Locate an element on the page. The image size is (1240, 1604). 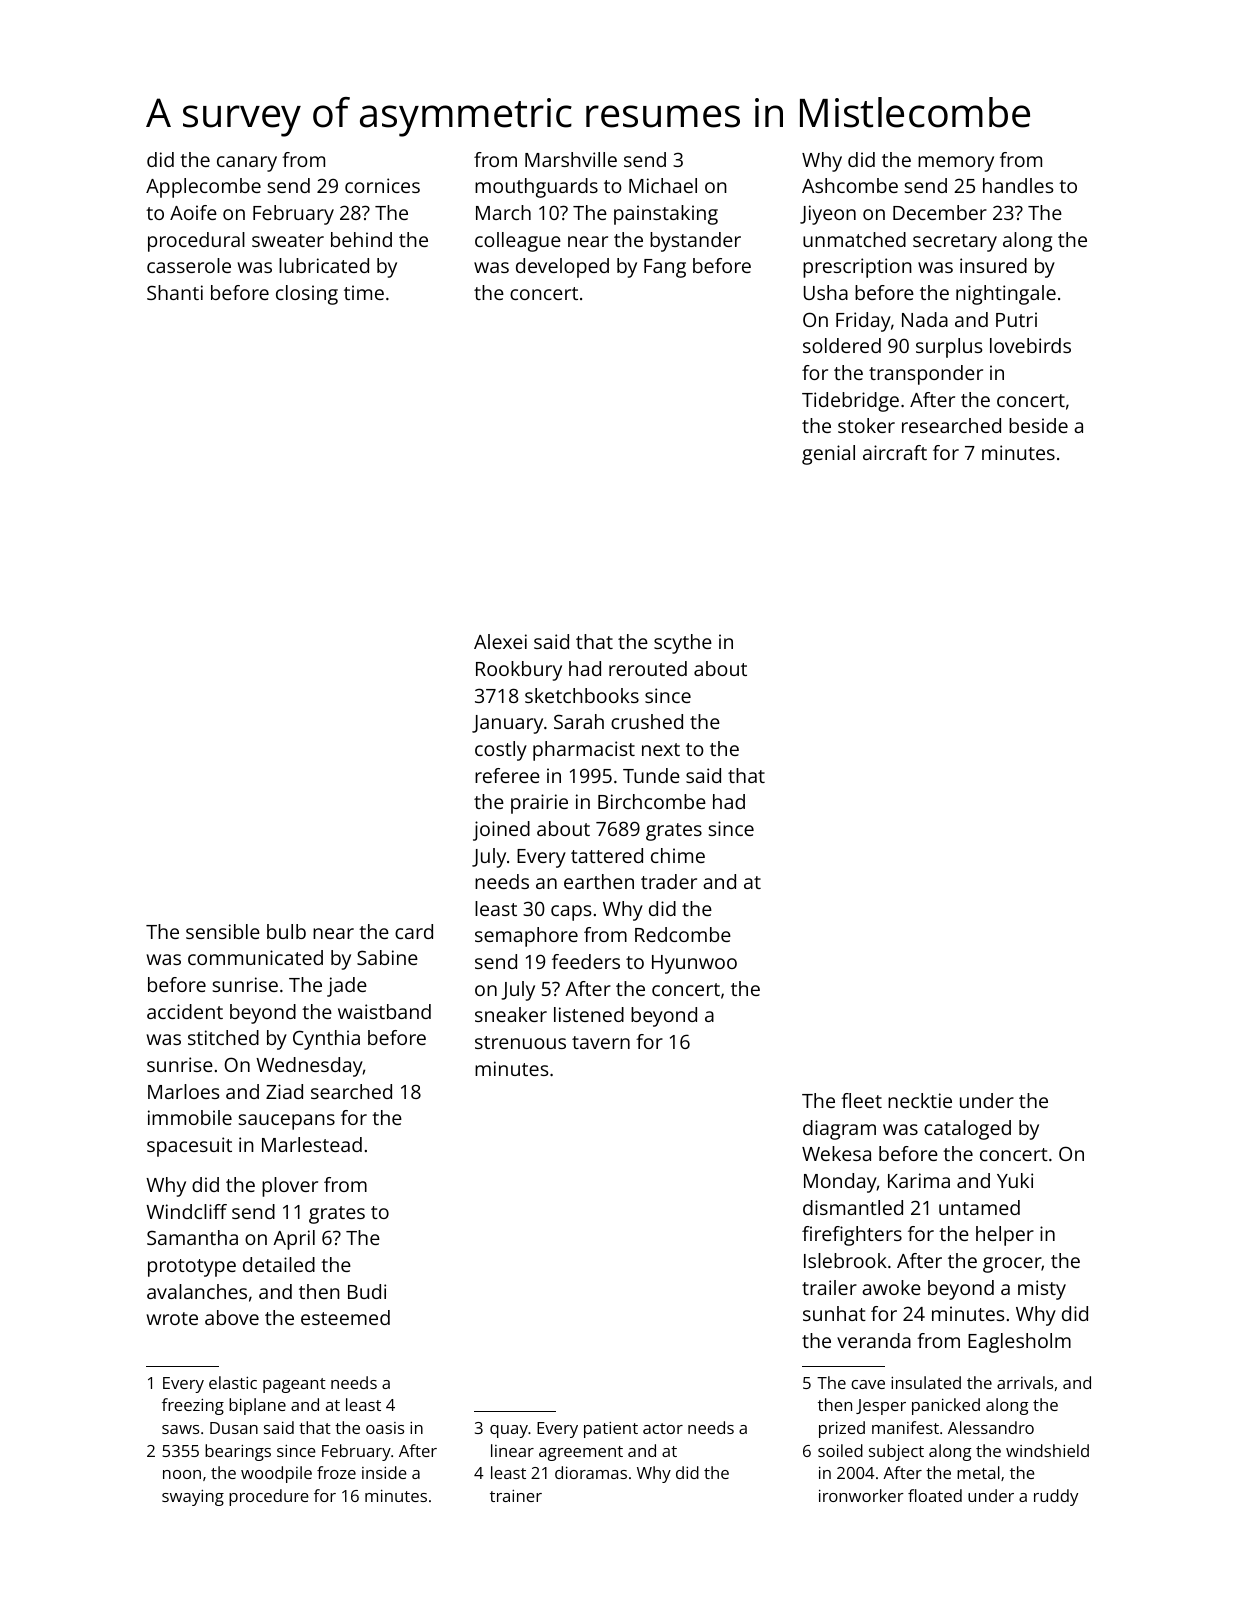
elastic is located at coordinates (233, 1382).
